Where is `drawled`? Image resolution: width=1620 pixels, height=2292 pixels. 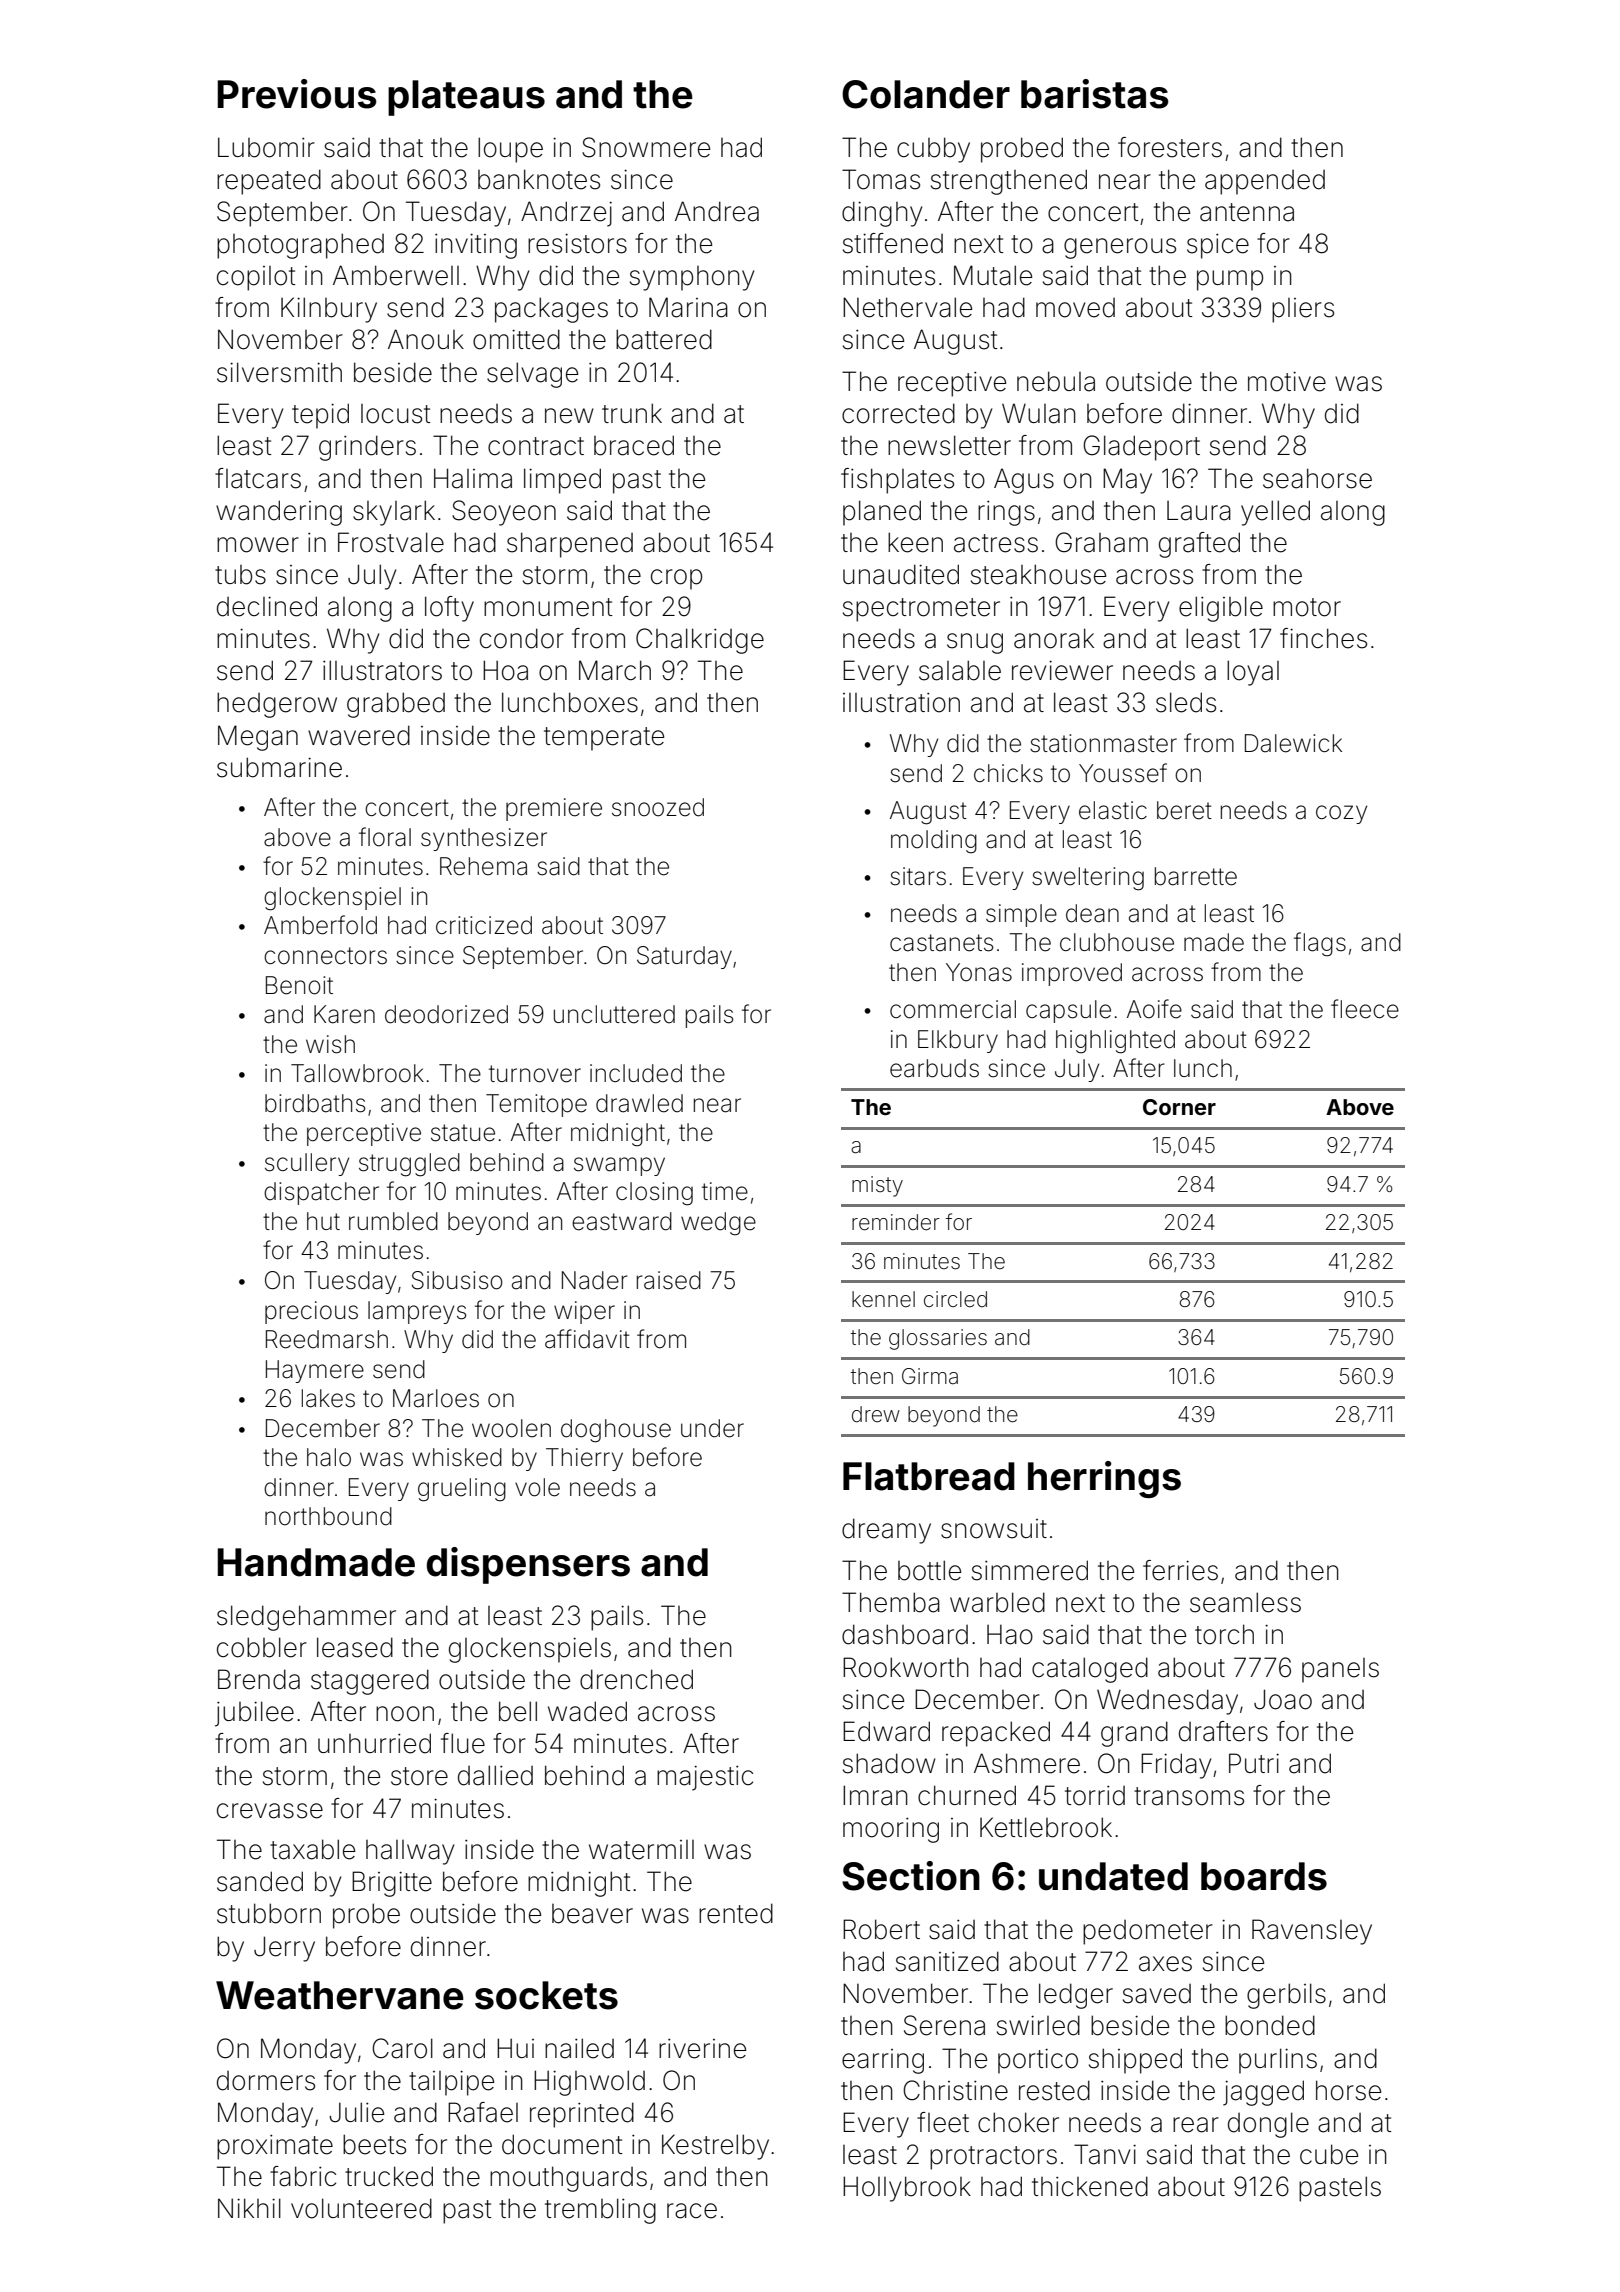 drawled is located at coordinates (639, 1103).
